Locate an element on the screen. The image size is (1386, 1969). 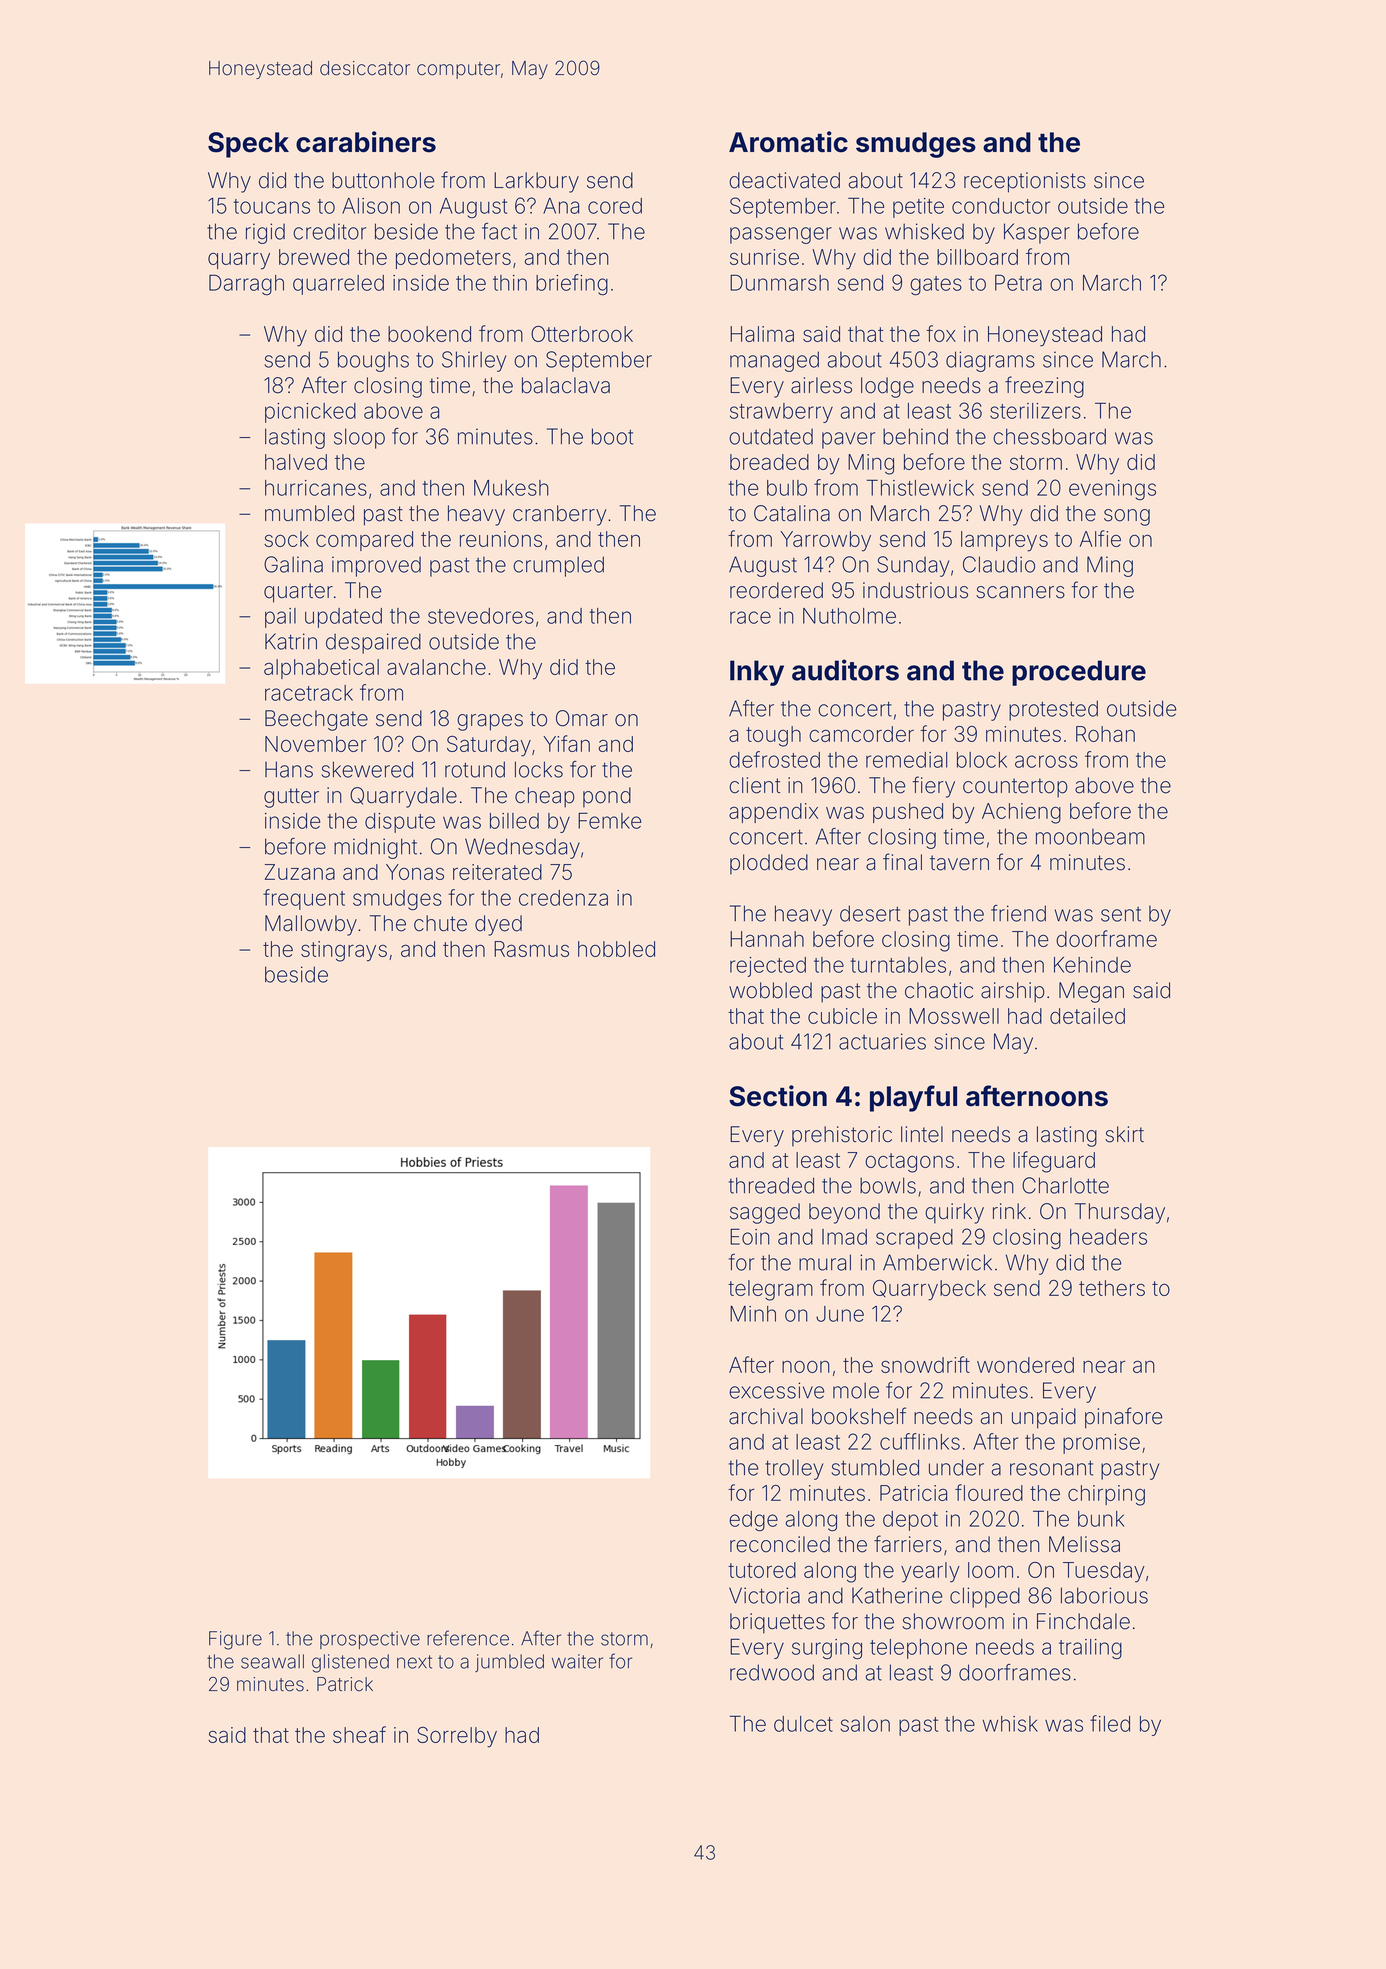
Inky is located at coordinates (757, 673).
